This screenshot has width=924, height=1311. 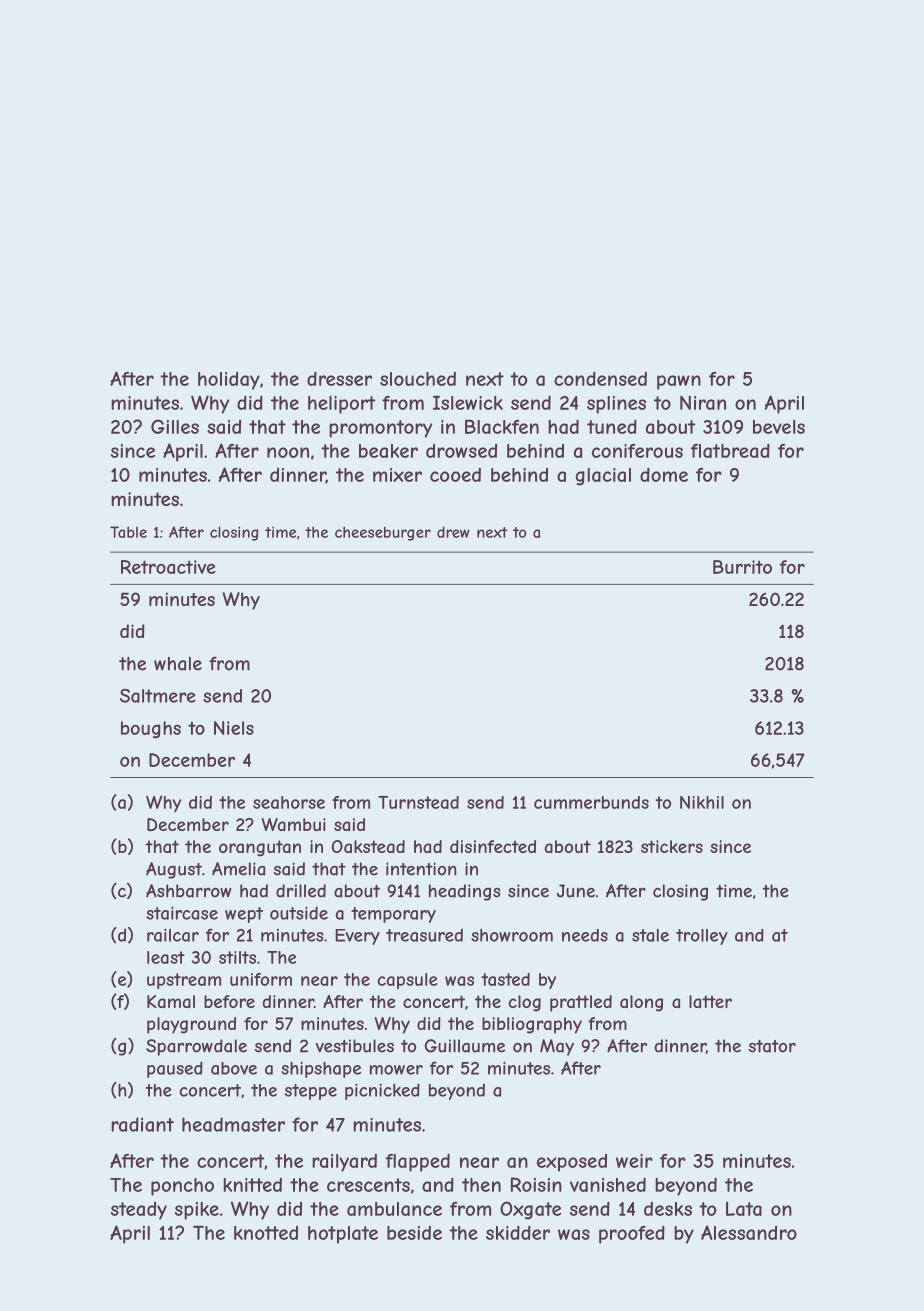 What do you see at coordinates (679, 382) in the screenshot?
I see `pawn` at bounding box center [679, 382].
